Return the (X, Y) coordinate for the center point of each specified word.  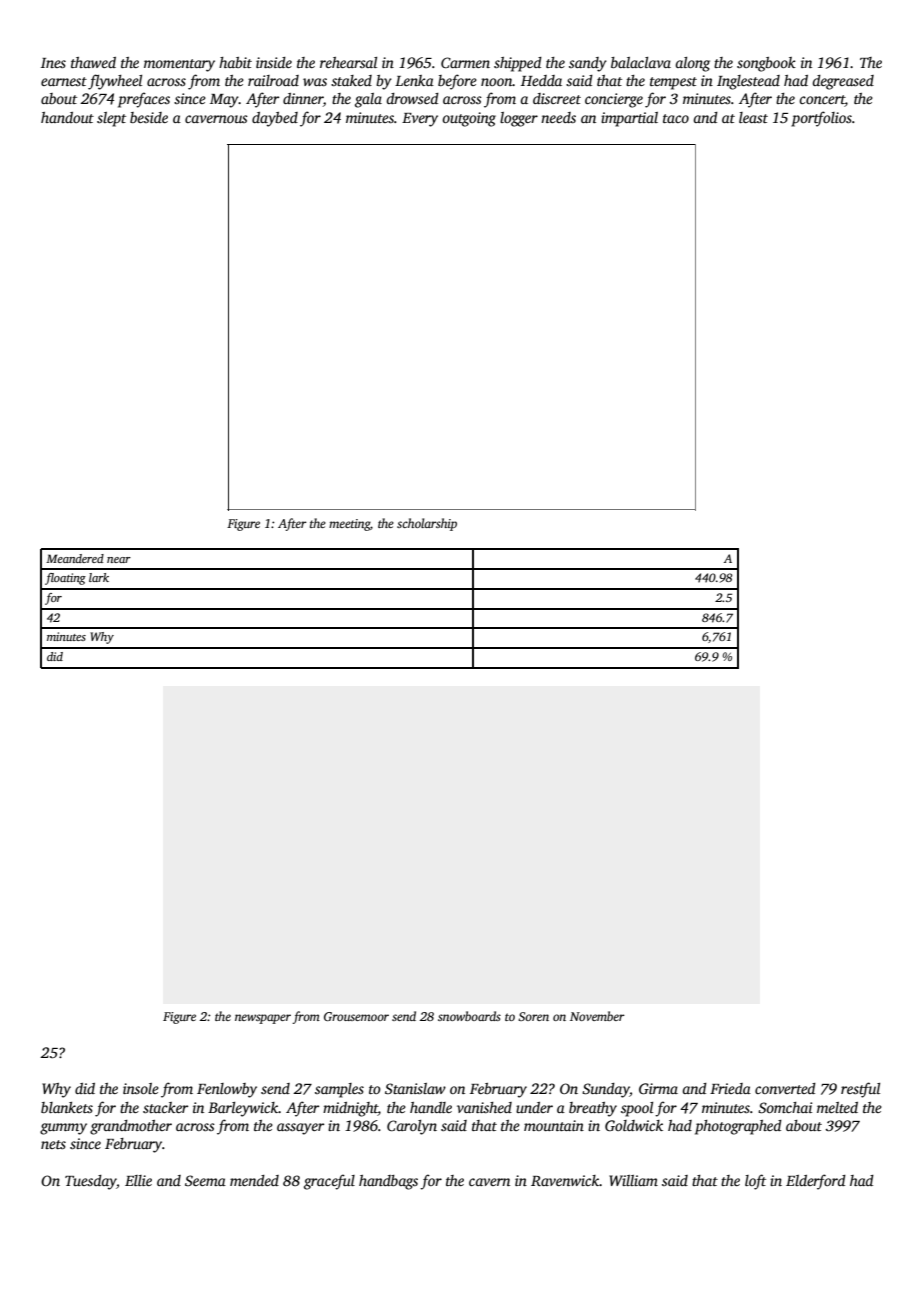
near (119, 560)
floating (65, 579)
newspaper (263, 1019)
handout (67, 117)
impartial (629, 119)
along (692, 64)
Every (420, 120)
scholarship (427, 524)
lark (99, 577)
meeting (349, 525)
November (597, 1016)
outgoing (469, 119)
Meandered (75, 558)
